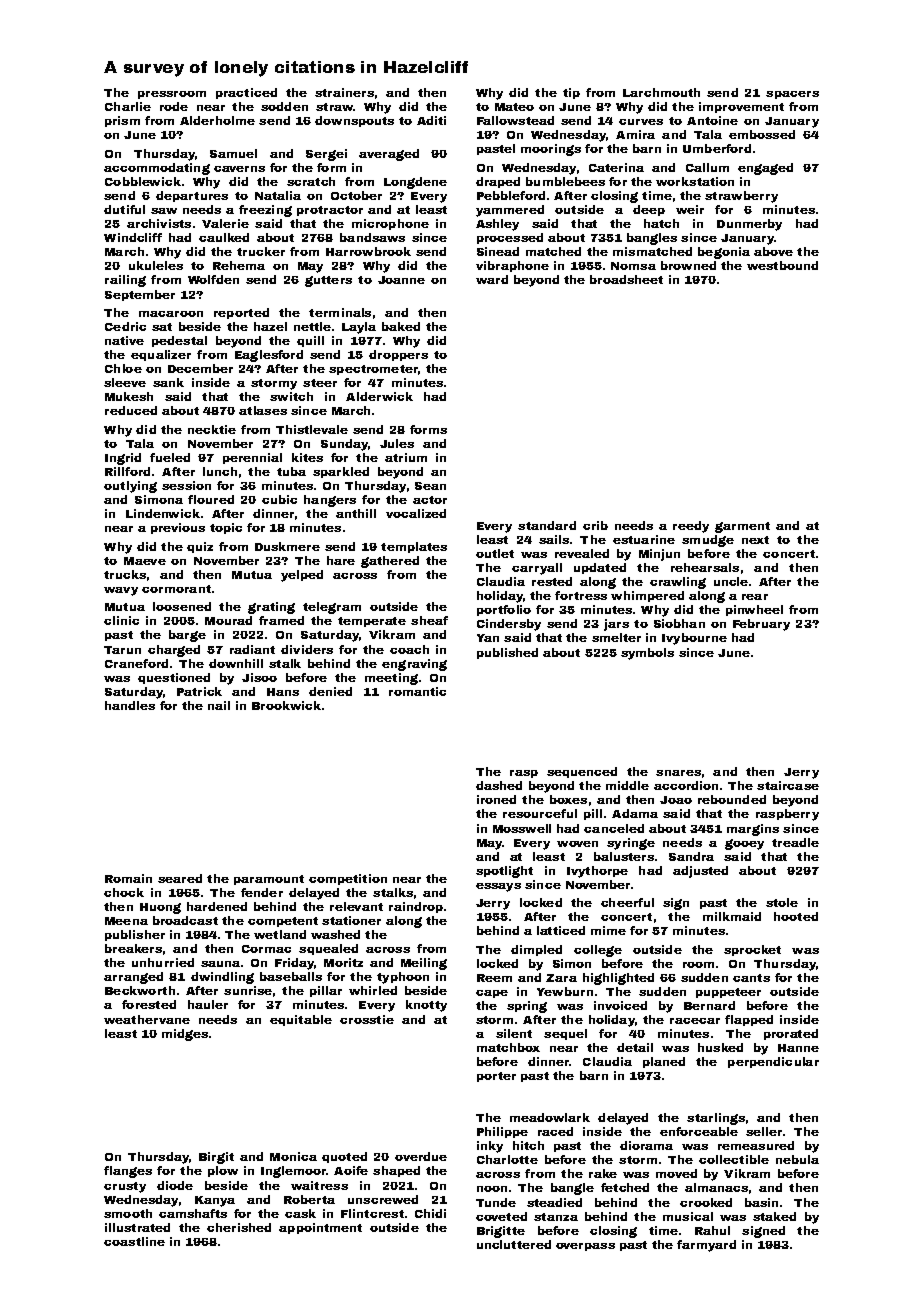 The width and height of the screenshot is (924, 1308). What do you see at coordinates (128, 106) in the screenshot?
I see `Charlie` at bounding box center [128, 106].
